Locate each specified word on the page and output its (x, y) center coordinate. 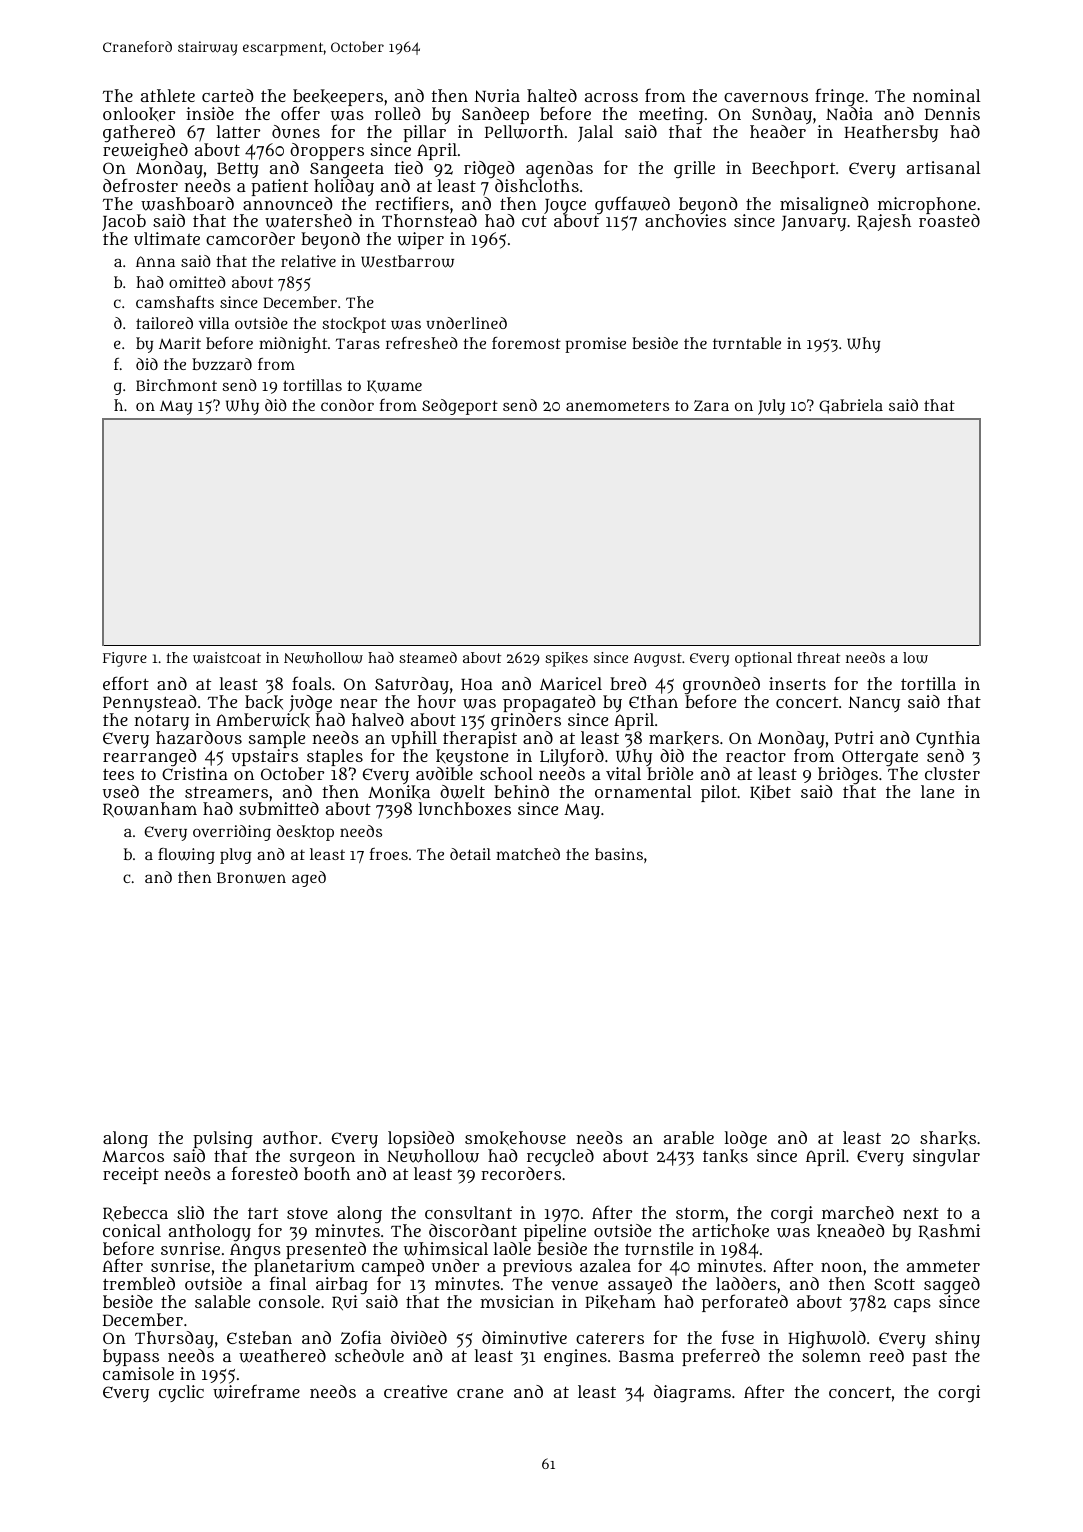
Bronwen (251, 878)
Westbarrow (407, 261)
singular (946, 1157)
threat (818, 657)
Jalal (595, 133)
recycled (560, 1157)
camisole (138, 1373)
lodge (746, 1140)
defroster (140, 185)
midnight (293, 345)
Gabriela (851, 406)
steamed (428, 657)
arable (689, 1137)
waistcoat (227, 658)
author (290, 1137)
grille (694, 170)
